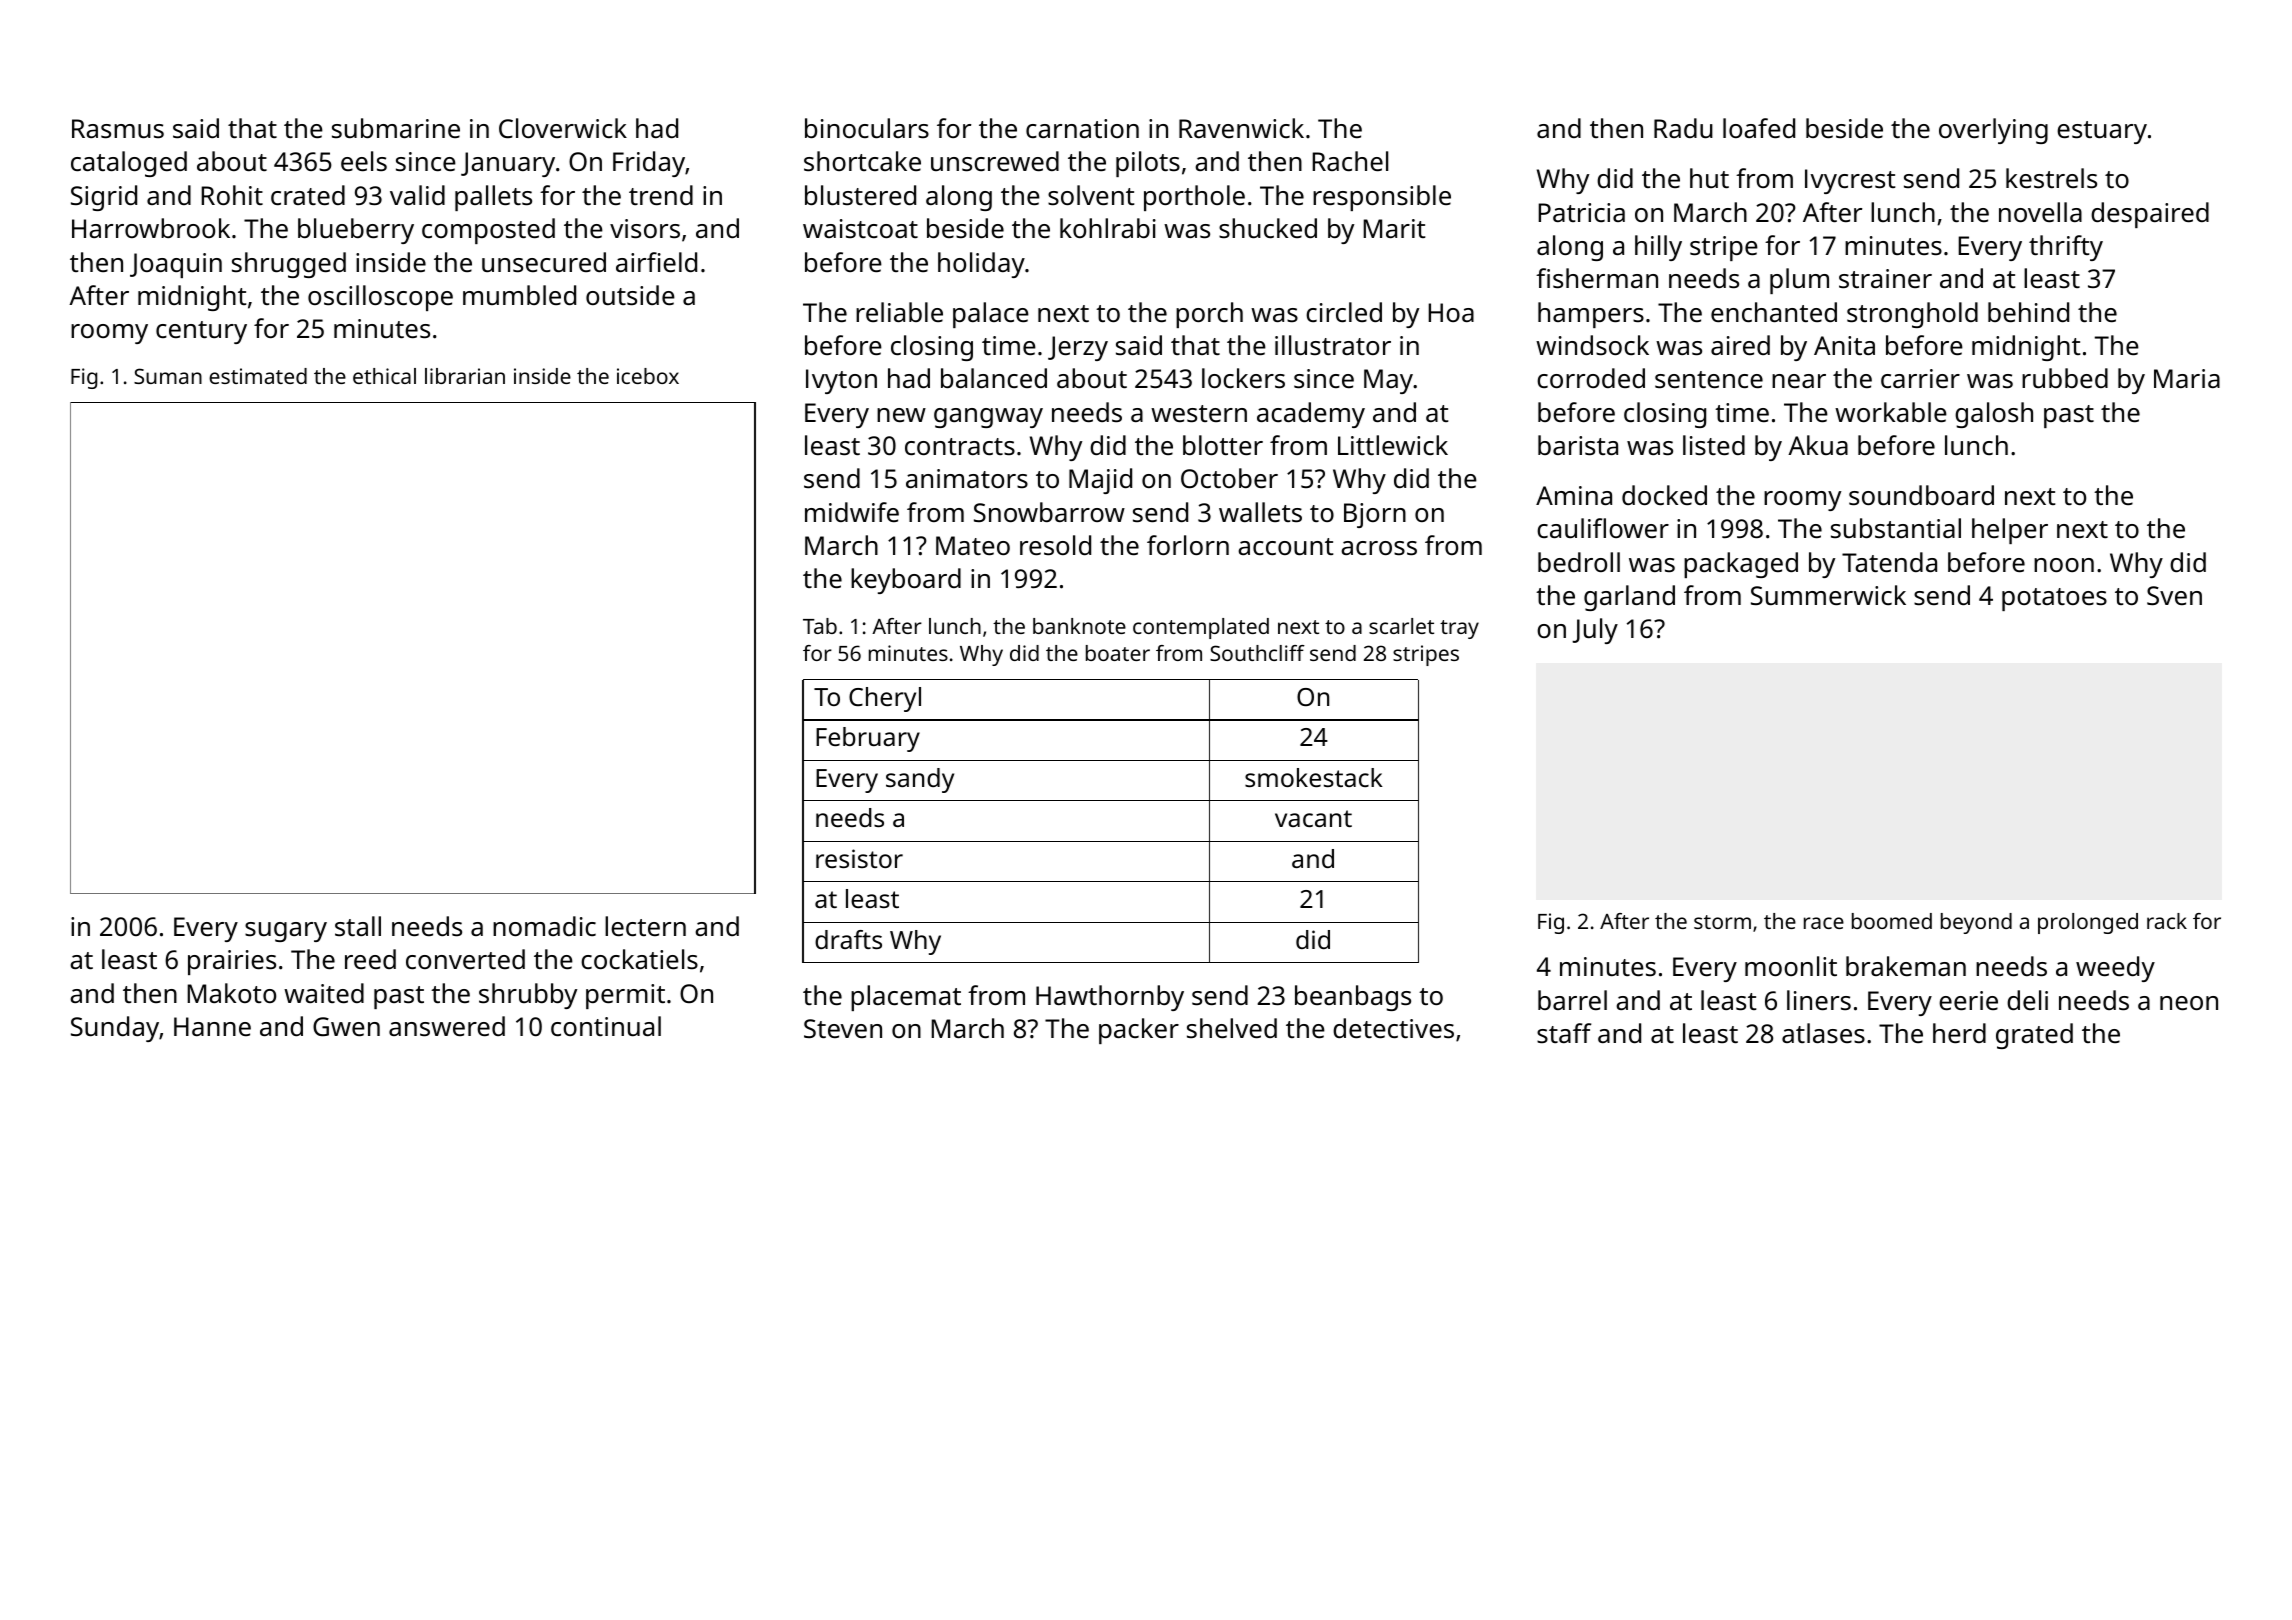 The image size is (2292, 1620). I want to click on Sunday, so click(115, 1029).
